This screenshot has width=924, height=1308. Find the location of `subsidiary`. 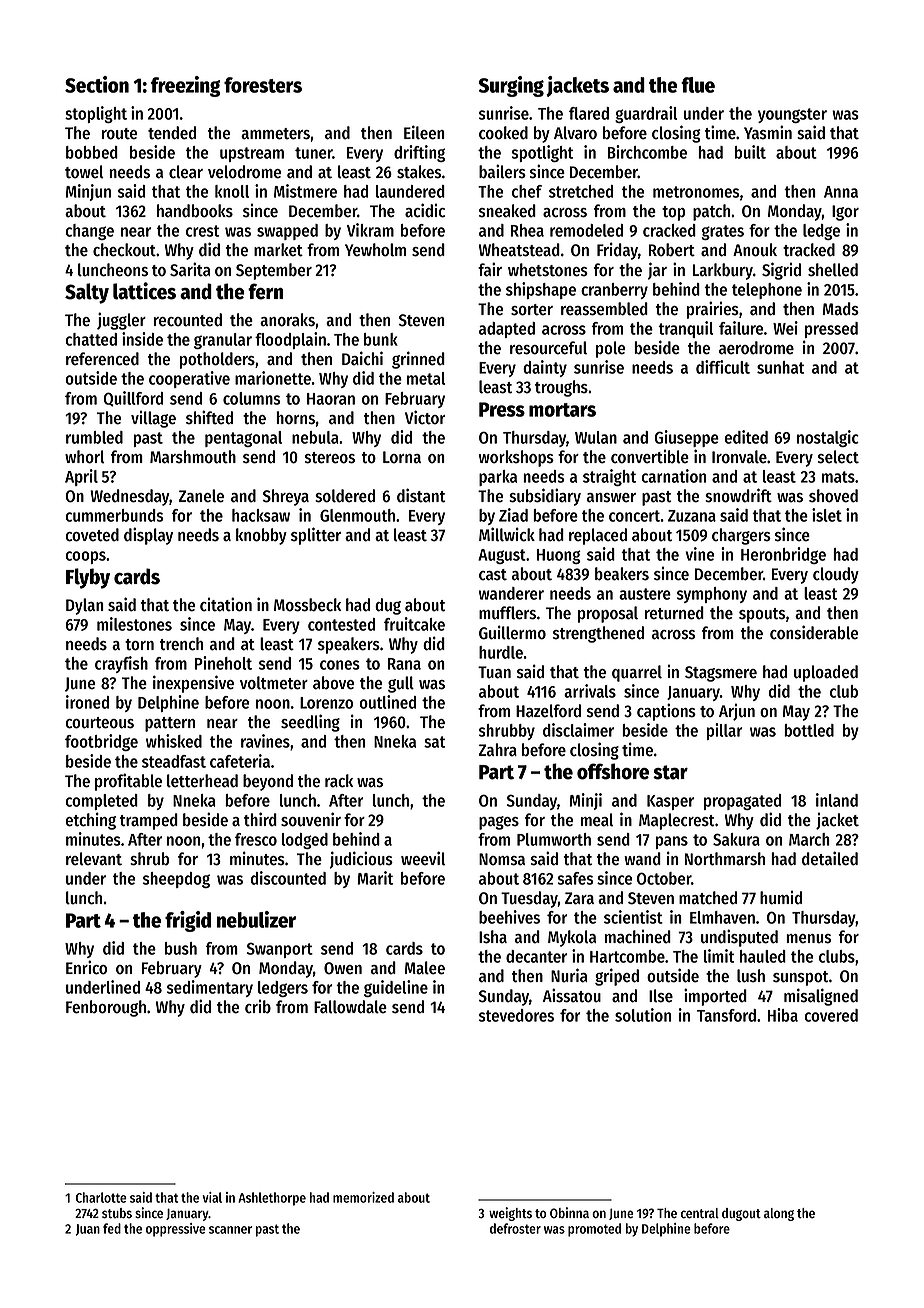

subsidiary is located at coordinates (545, 497).
